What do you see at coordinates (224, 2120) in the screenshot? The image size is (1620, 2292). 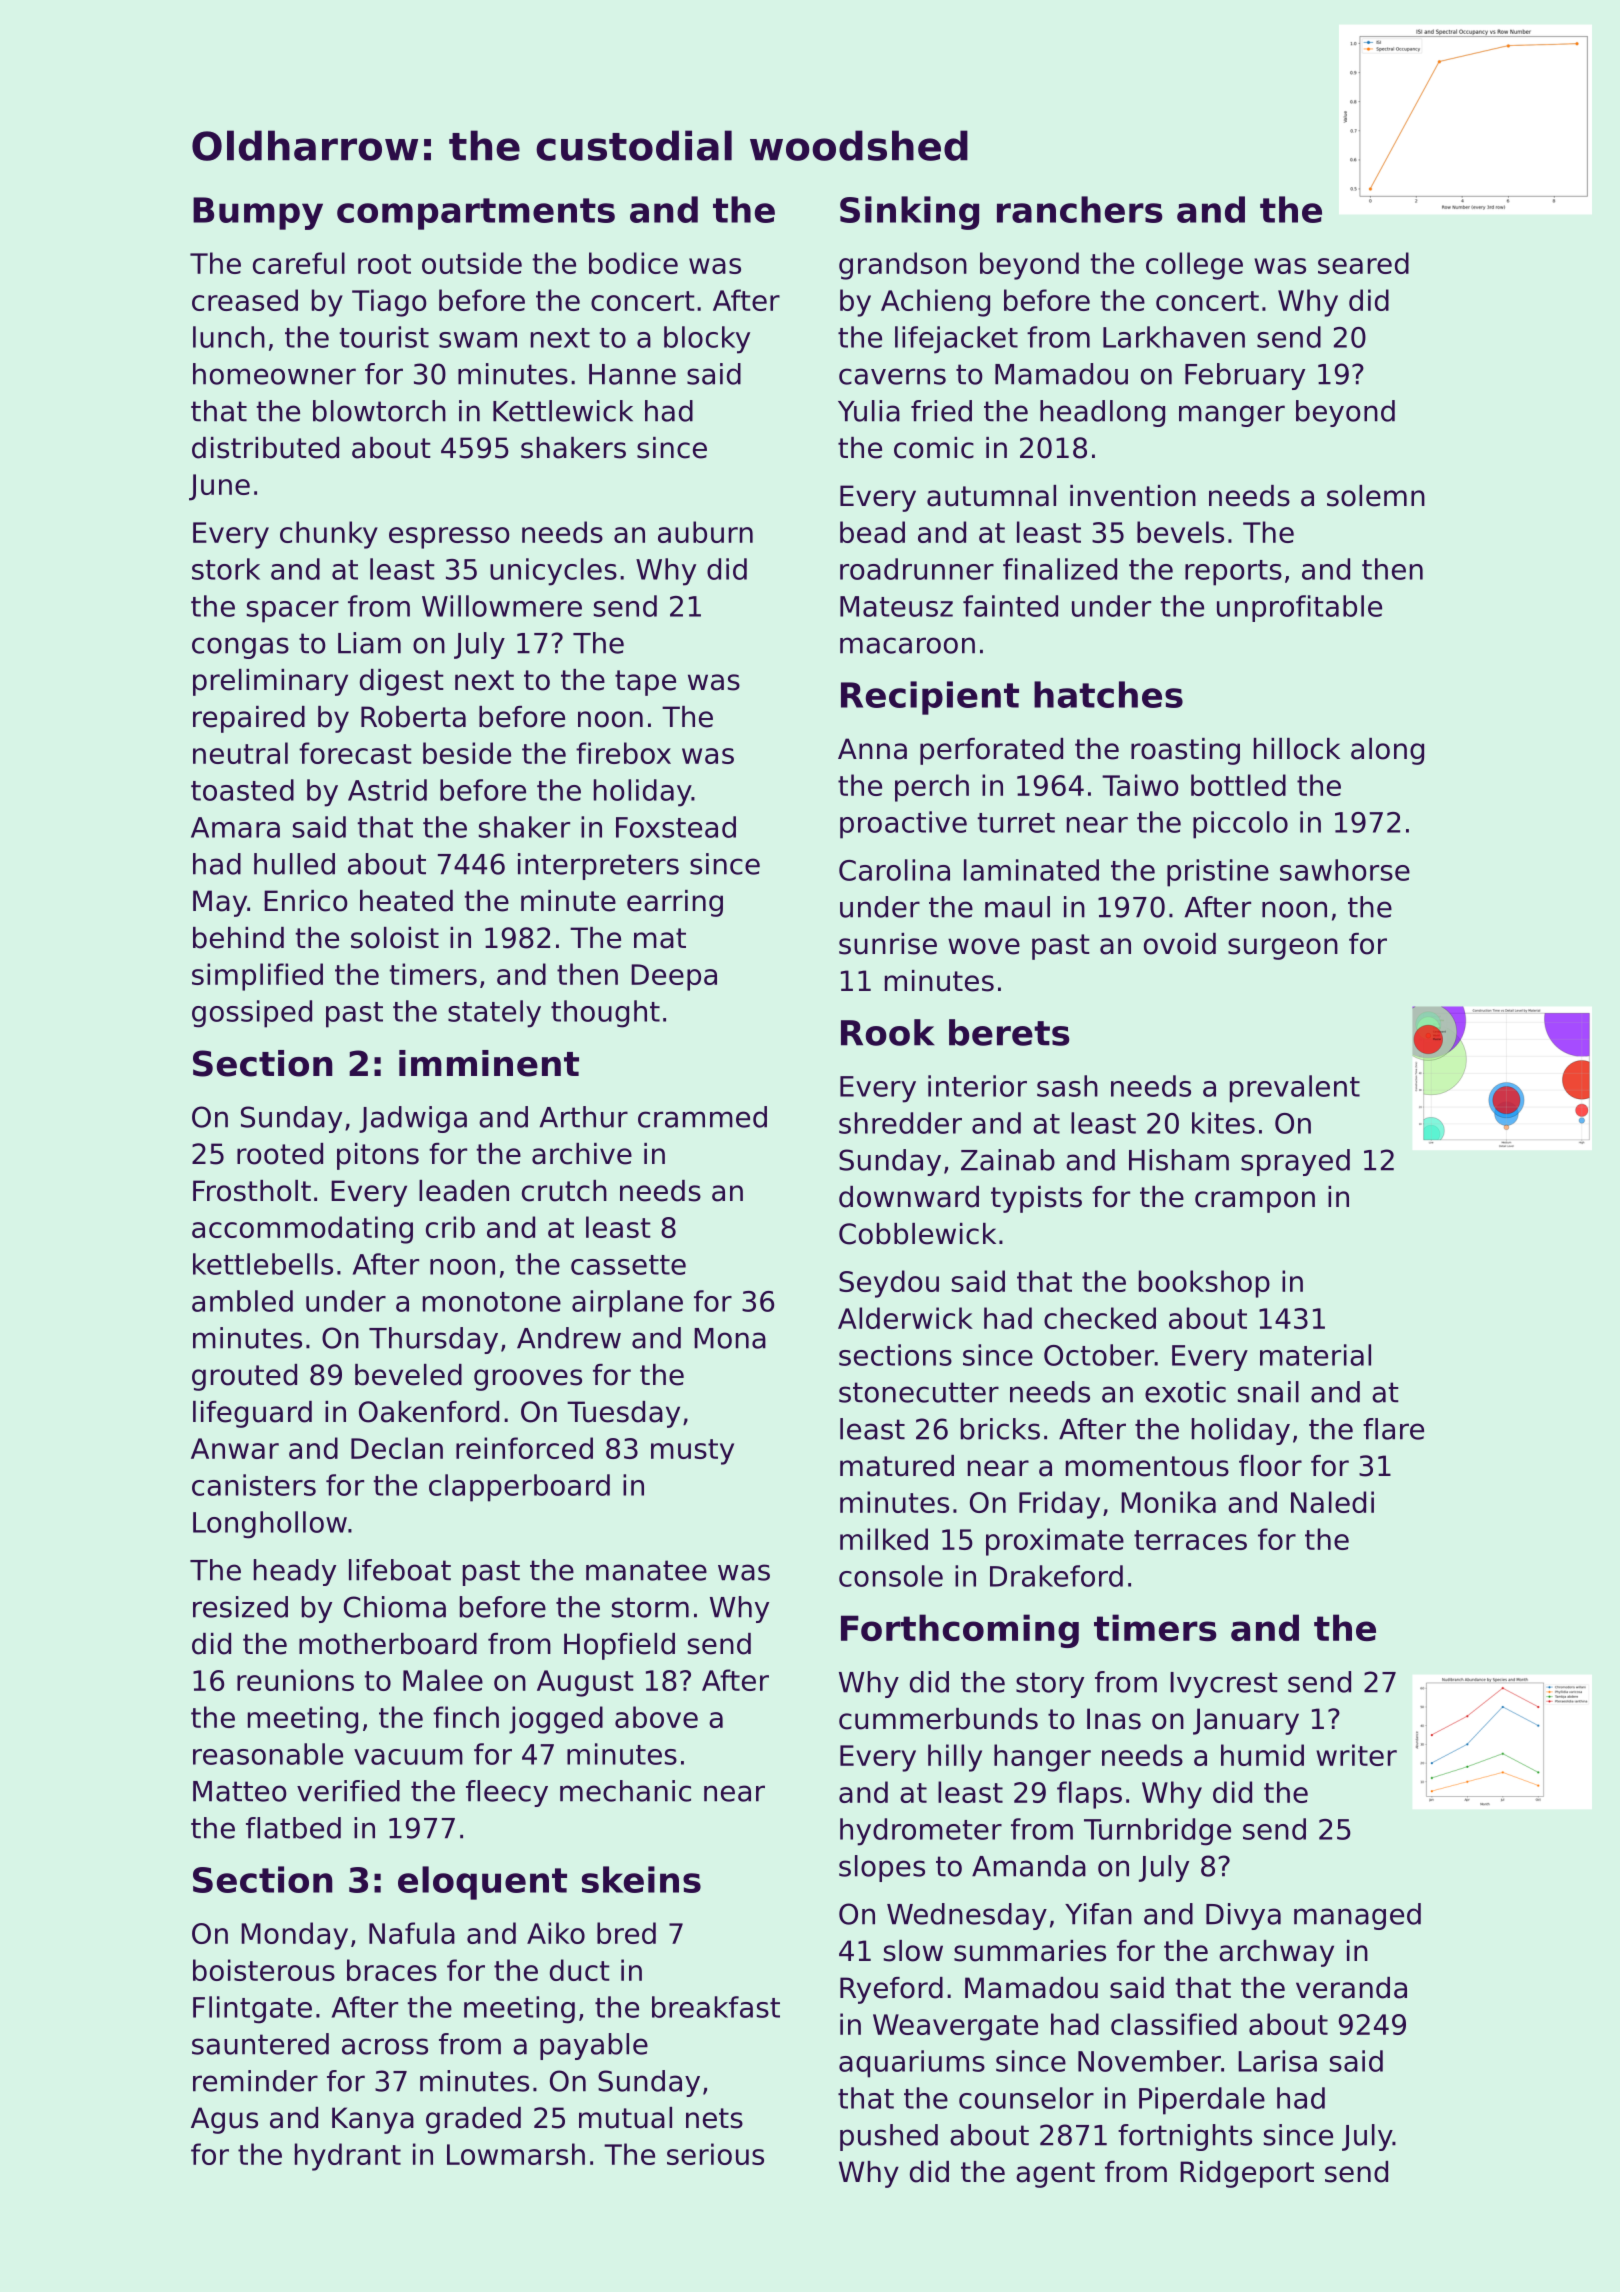 I see `Agus` at bounding box center [224, 2120].
